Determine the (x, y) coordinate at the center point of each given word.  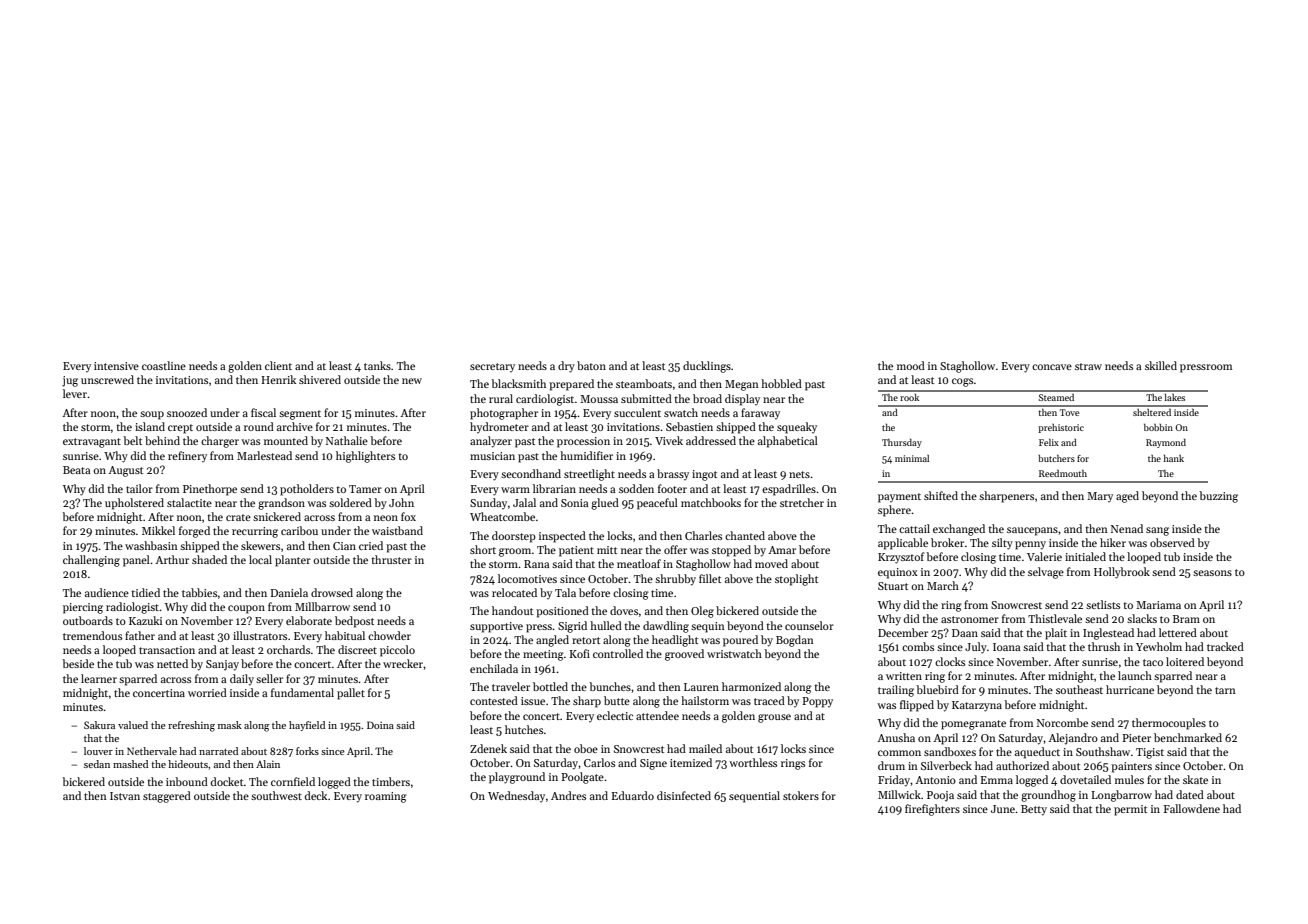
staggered (167, 797)
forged (194, 532)
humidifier (586, 455)
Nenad (1127, 528)
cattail (914, 528)
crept (180, 429)
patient (576, 551)
